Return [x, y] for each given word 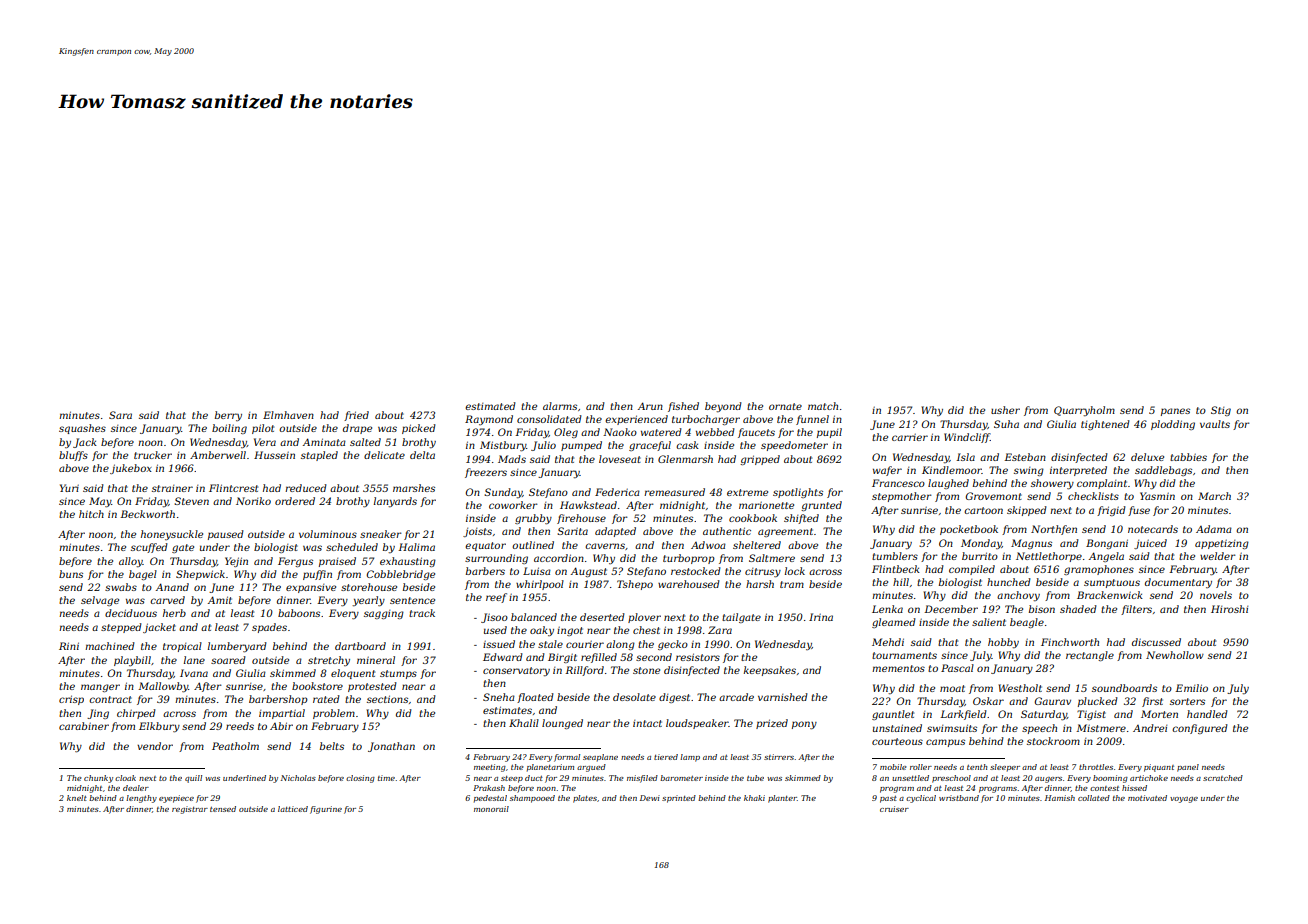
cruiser [894, 809]
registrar [190, 810]
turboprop [689, 559]
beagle [1027, 623]
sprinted [679, 799]
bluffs [73, 456]
